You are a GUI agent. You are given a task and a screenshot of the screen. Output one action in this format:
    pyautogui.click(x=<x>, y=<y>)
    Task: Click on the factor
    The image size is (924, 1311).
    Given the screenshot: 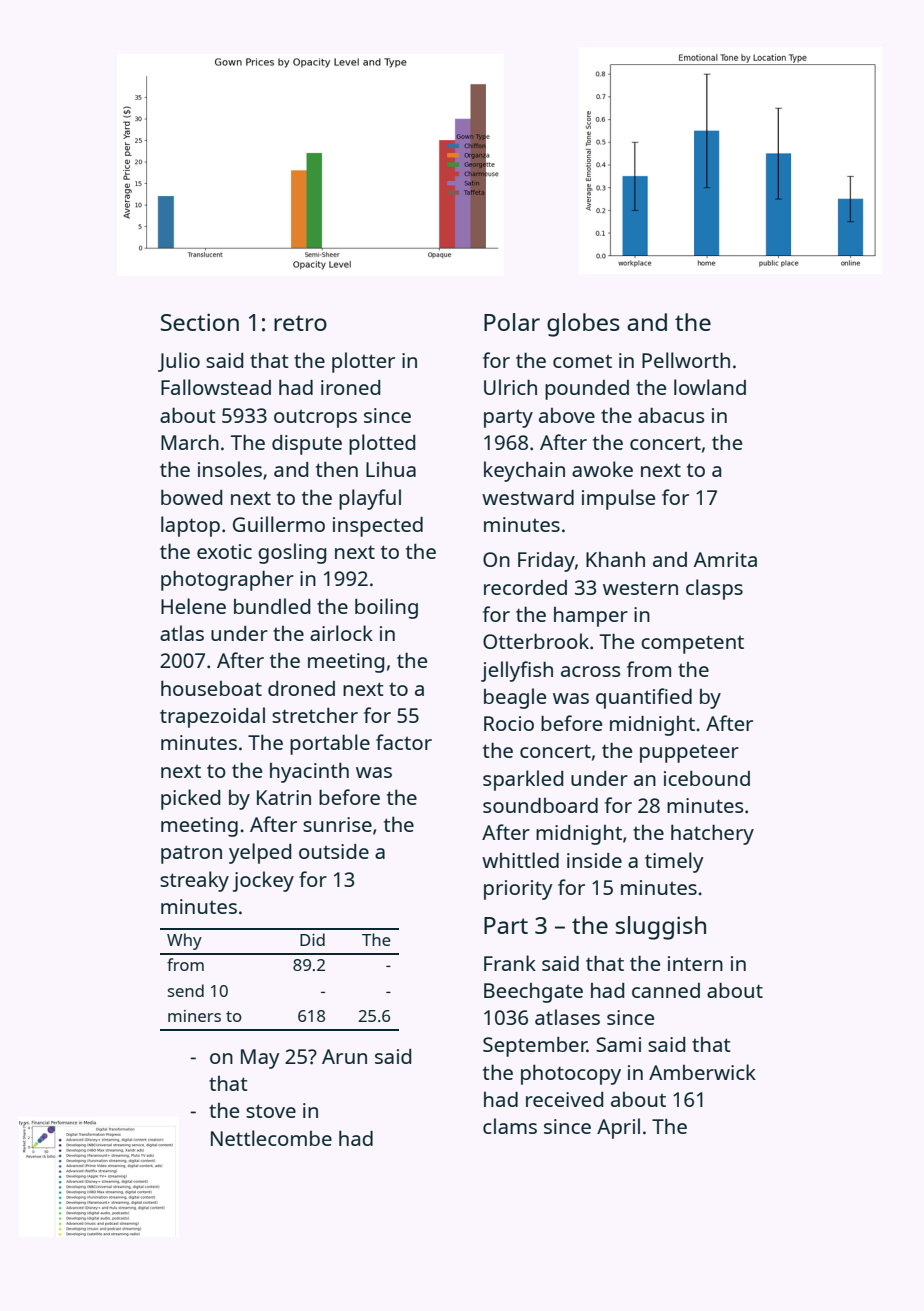 What is the action you would take?
    pyautogui.click(x=404, y=742)
